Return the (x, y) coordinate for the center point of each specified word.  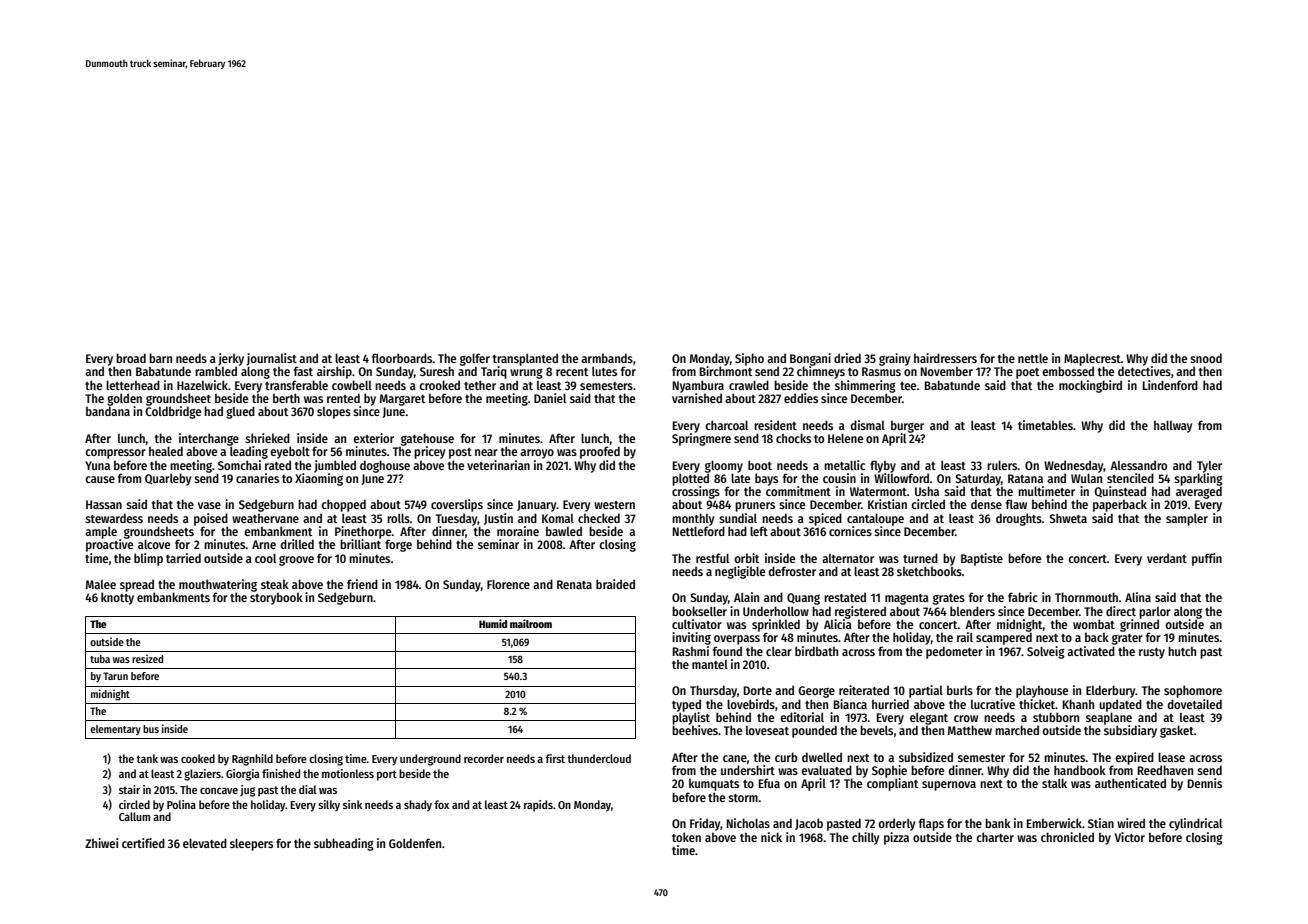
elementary (115, 730)
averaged (1199, 492)
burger (907, 426)
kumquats (714, 784)
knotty (117, 598)
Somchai (239, 465)
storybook (276, 598)
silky (329, 806)
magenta (907, 599)
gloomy (724, 466)
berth (286, 398)
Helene (845, 438)
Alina (1138, 597)
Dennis (1205, 783)
